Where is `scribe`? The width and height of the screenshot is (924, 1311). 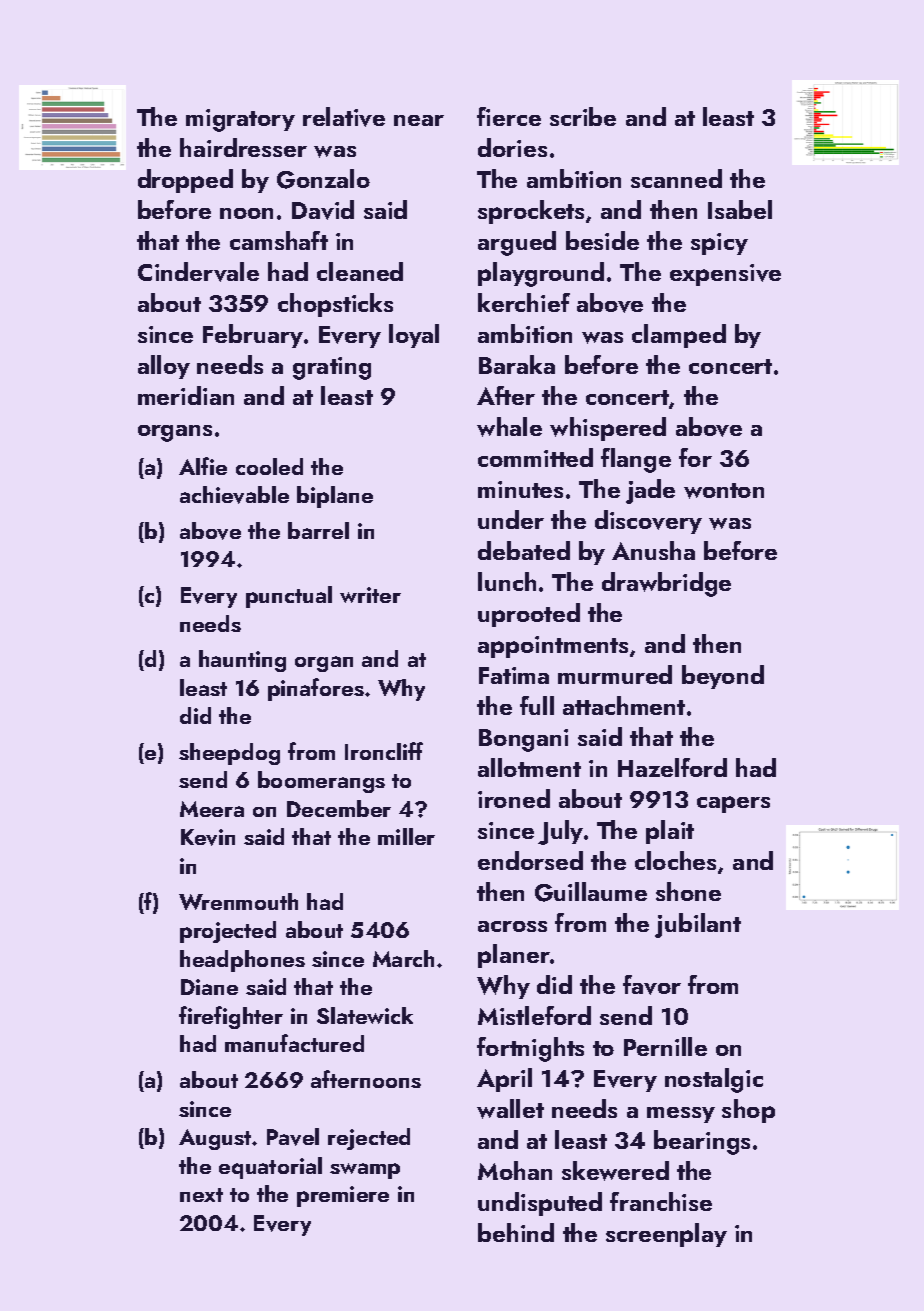
scribe is located at coordinates (583, 116).
